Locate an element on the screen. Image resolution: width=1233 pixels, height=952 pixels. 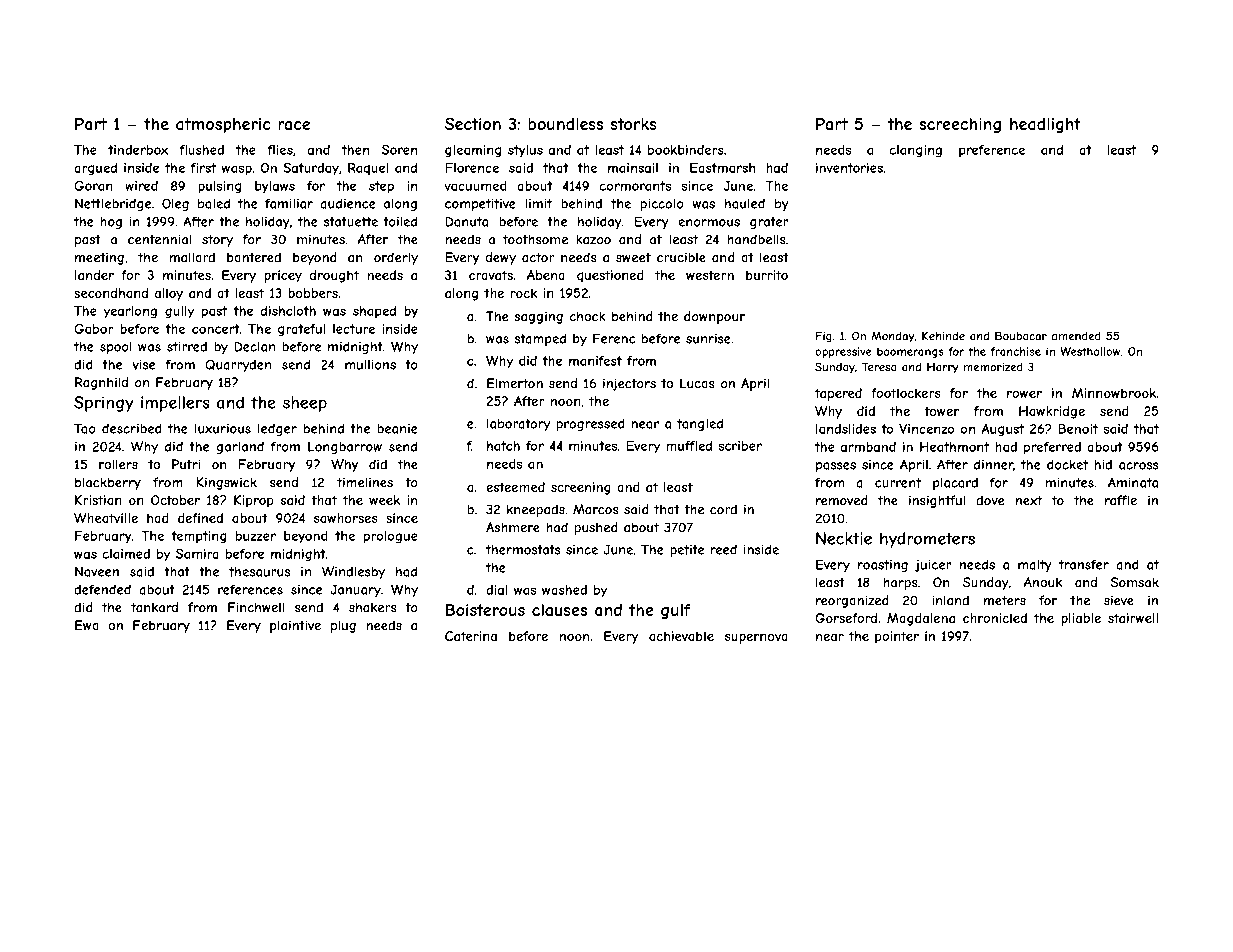
thermostats is located at coordinates (523, 550).
